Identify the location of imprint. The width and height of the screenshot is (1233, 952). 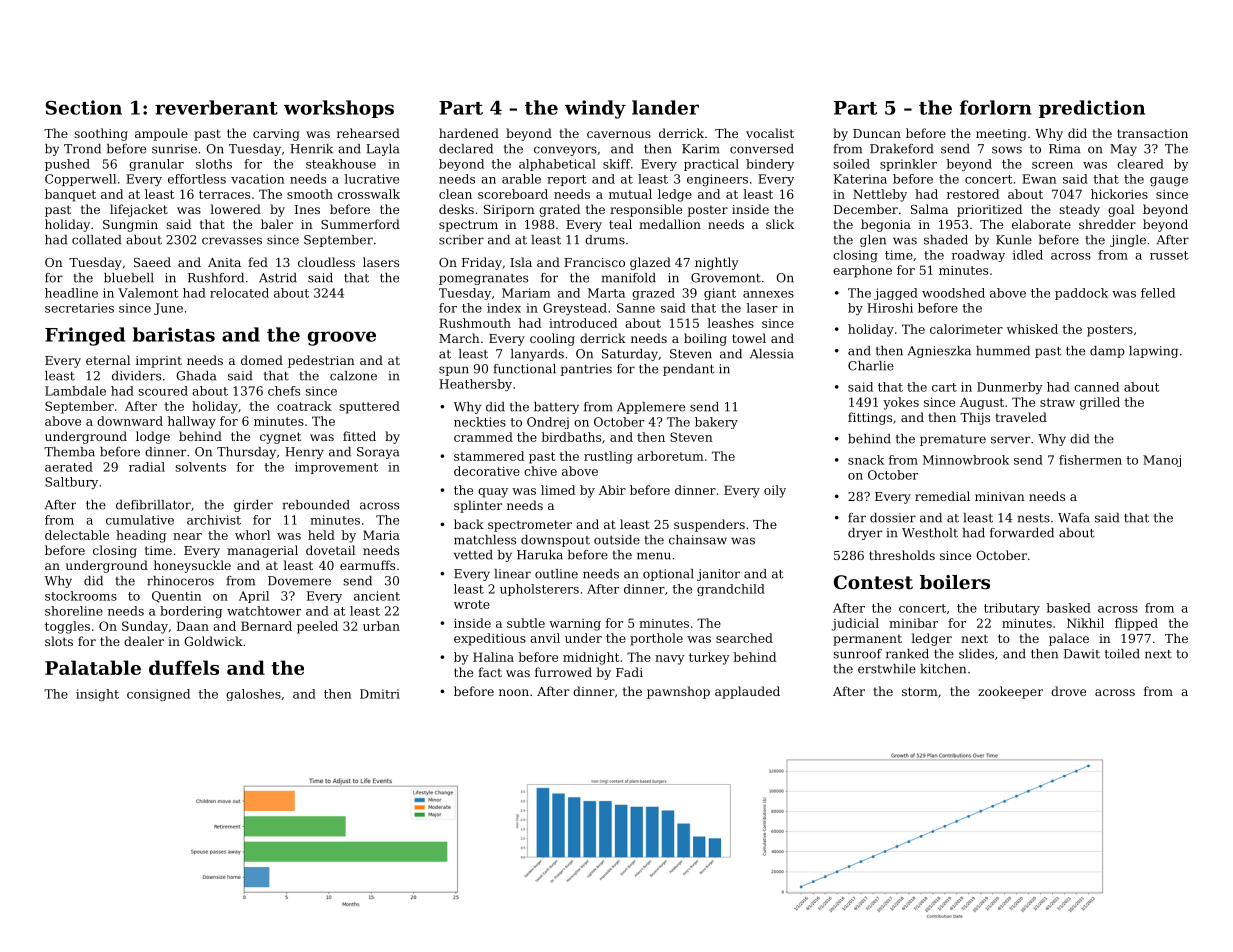
(159, 362).
